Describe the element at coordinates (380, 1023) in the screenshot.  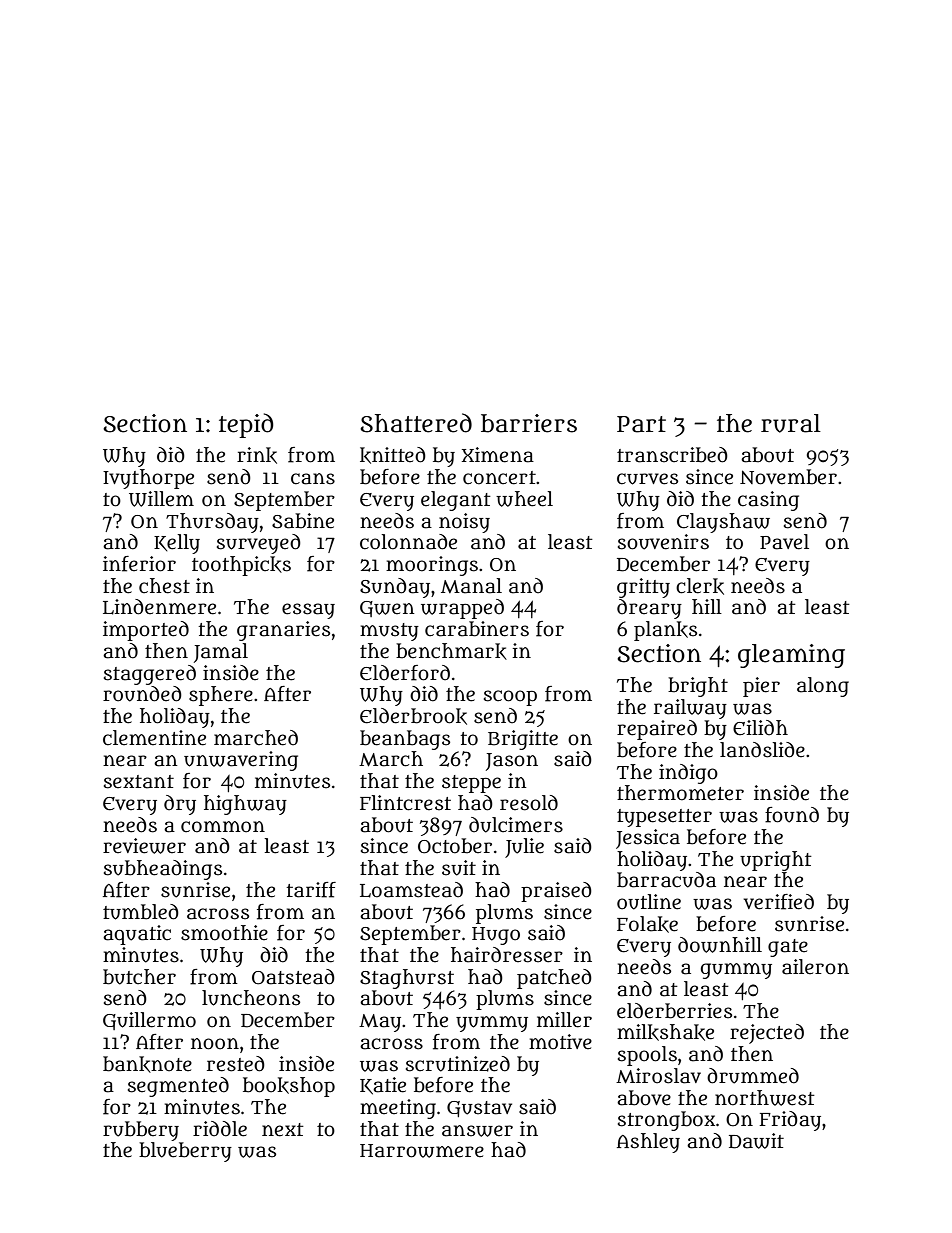
I see `May` at that location.
